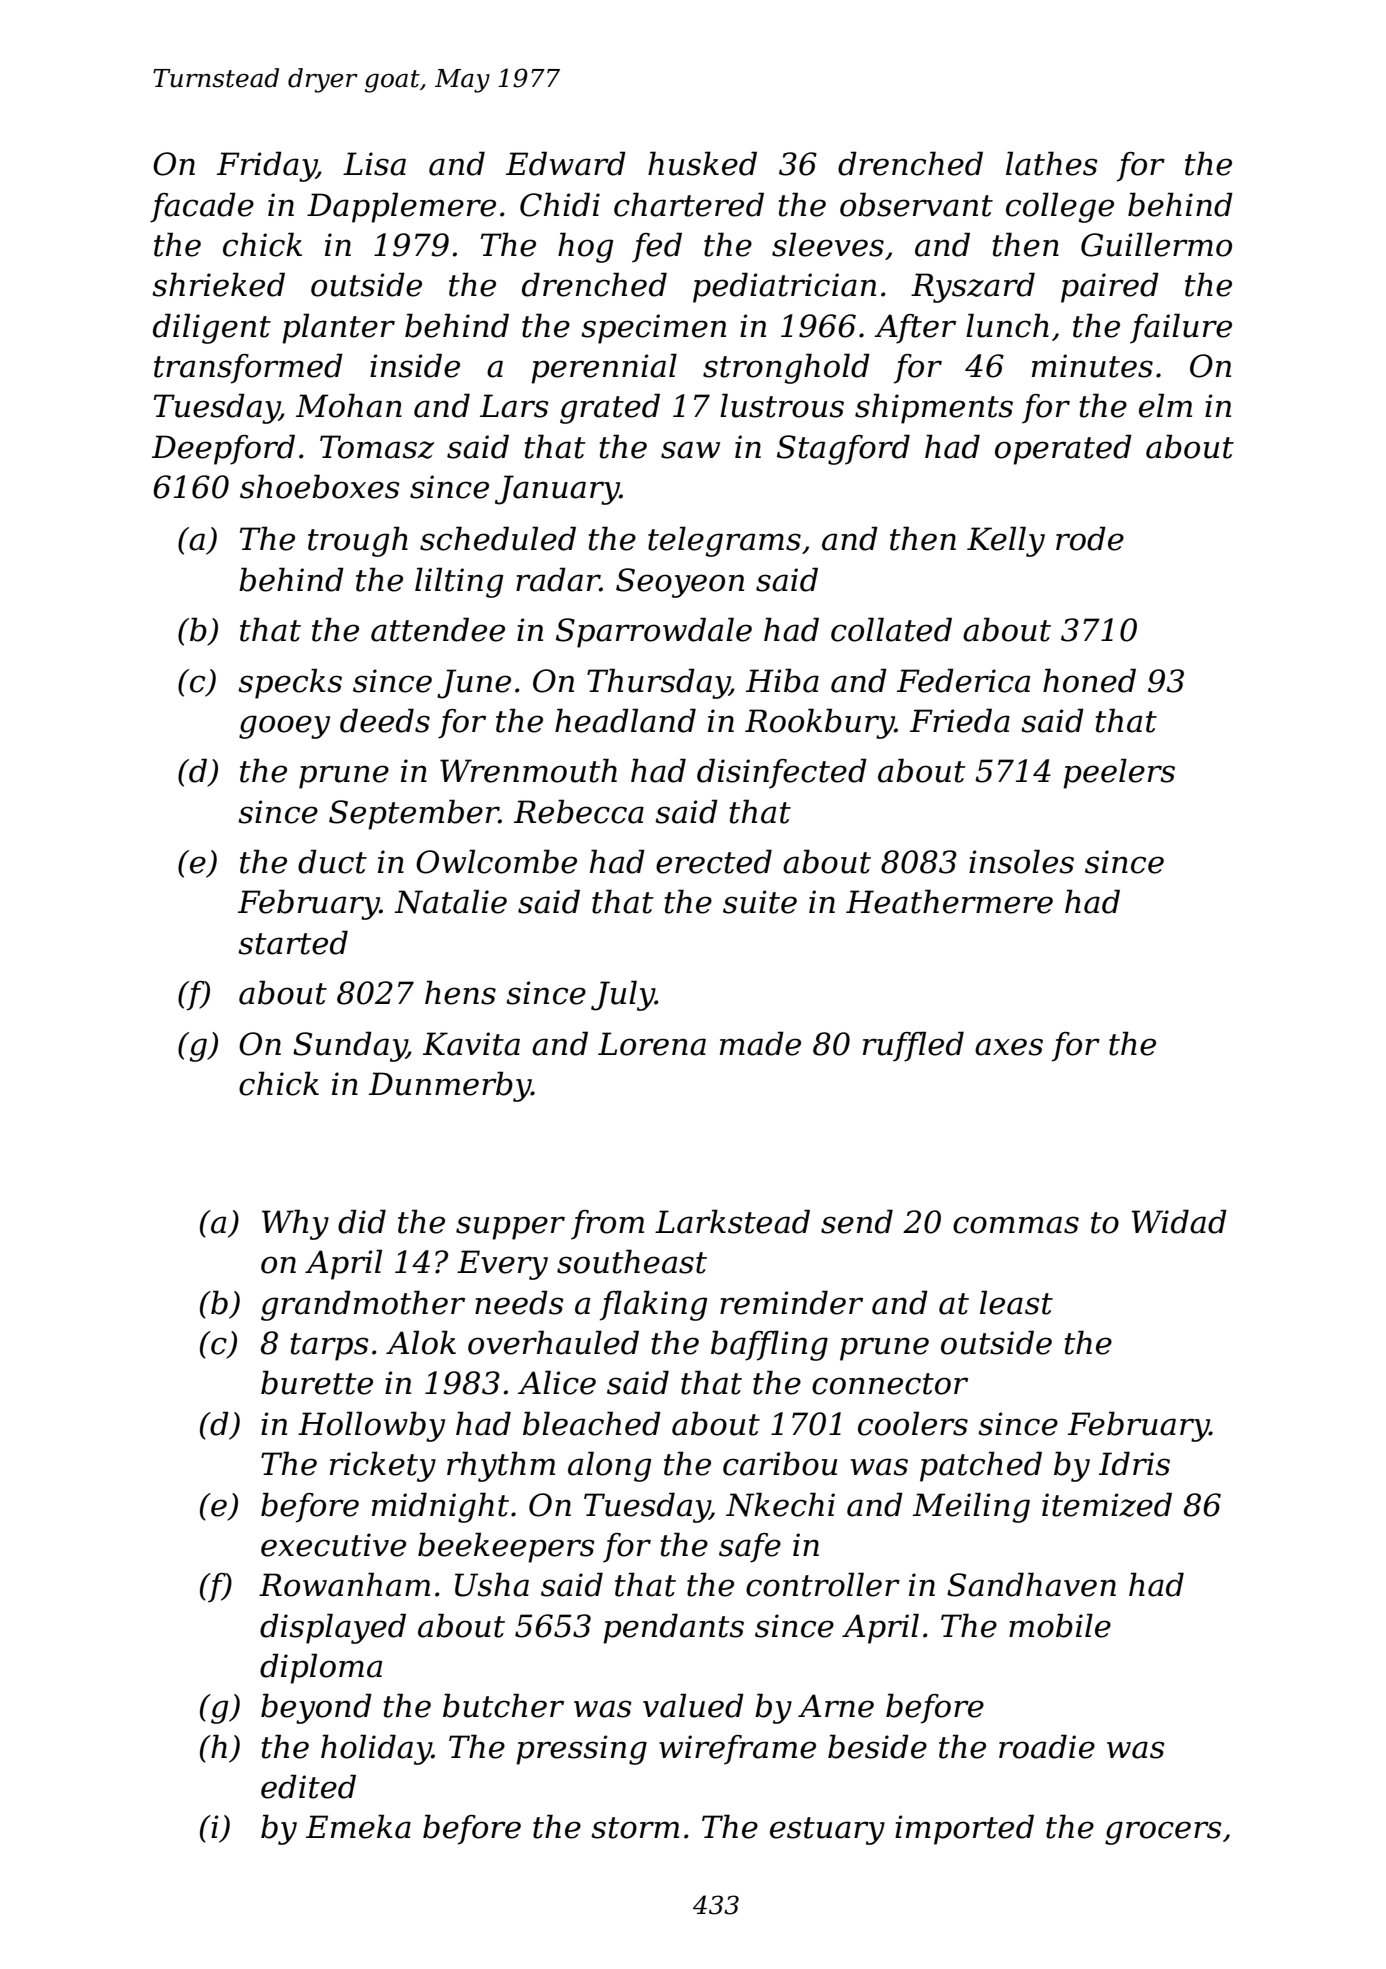  Describe the element at coordinates (308, 1786) in the screenshot. I see `edited` at that location.
